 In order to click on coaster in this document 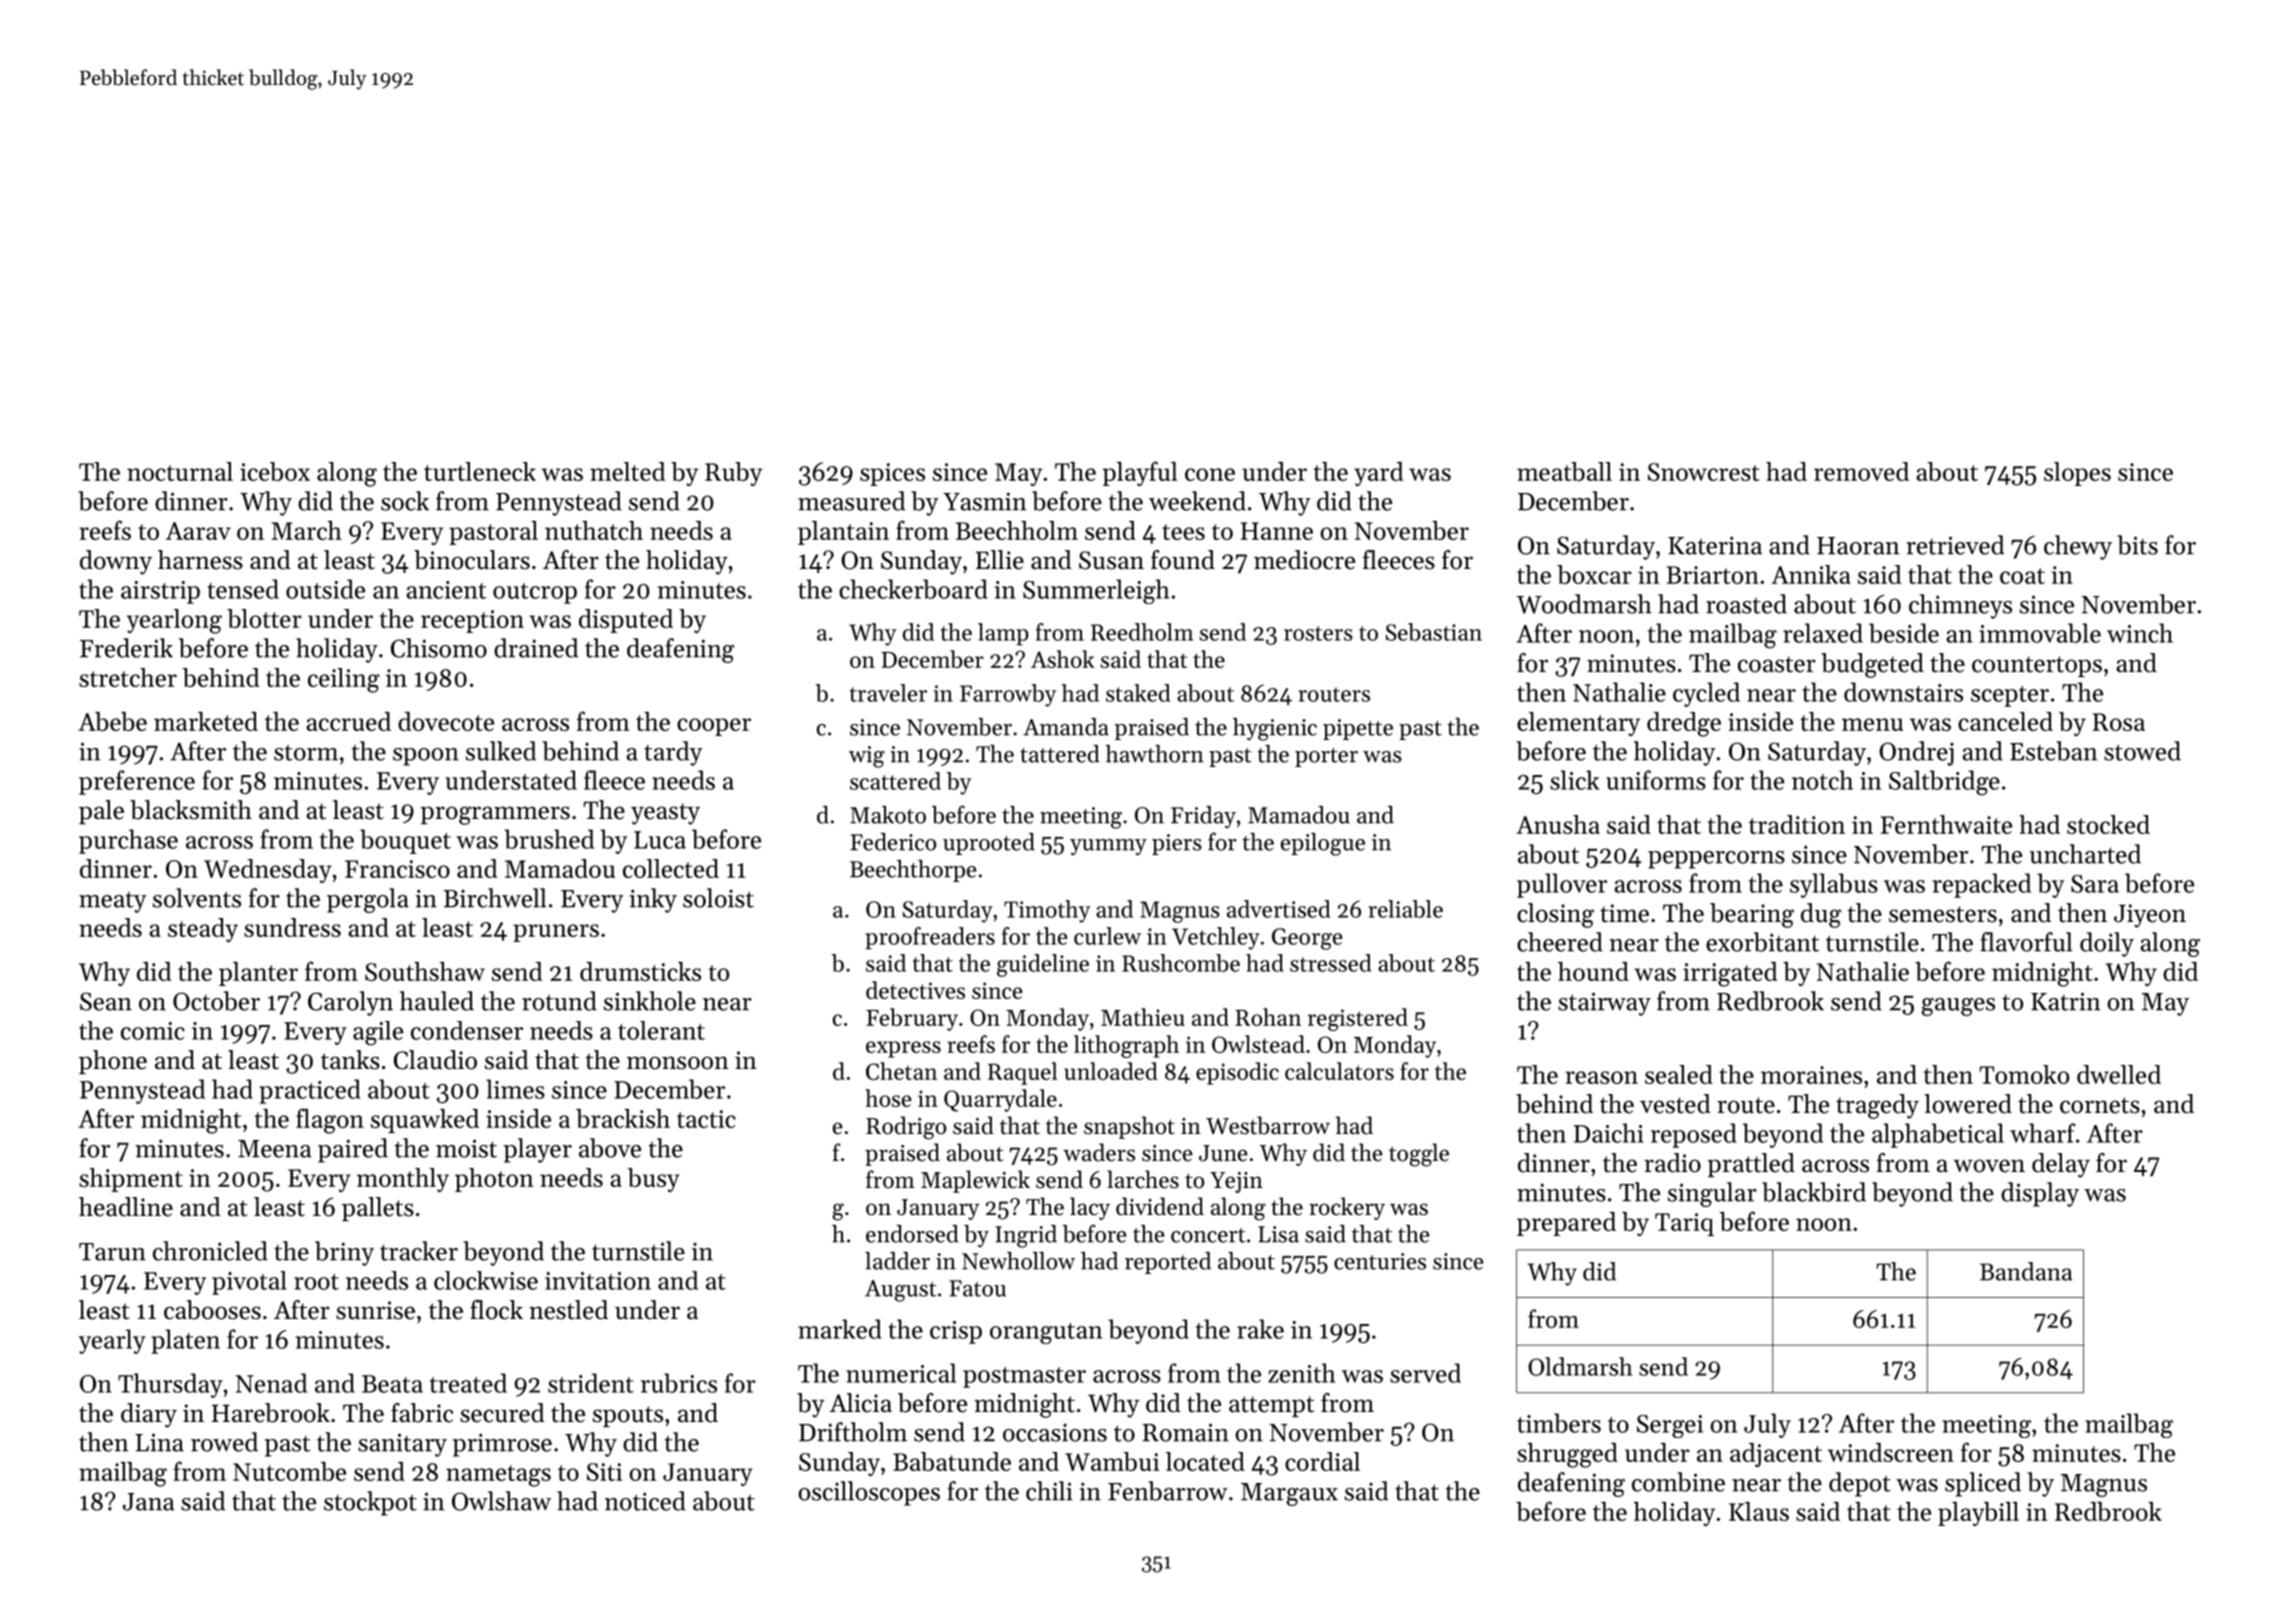, I will do `click(1777, 664)`.
